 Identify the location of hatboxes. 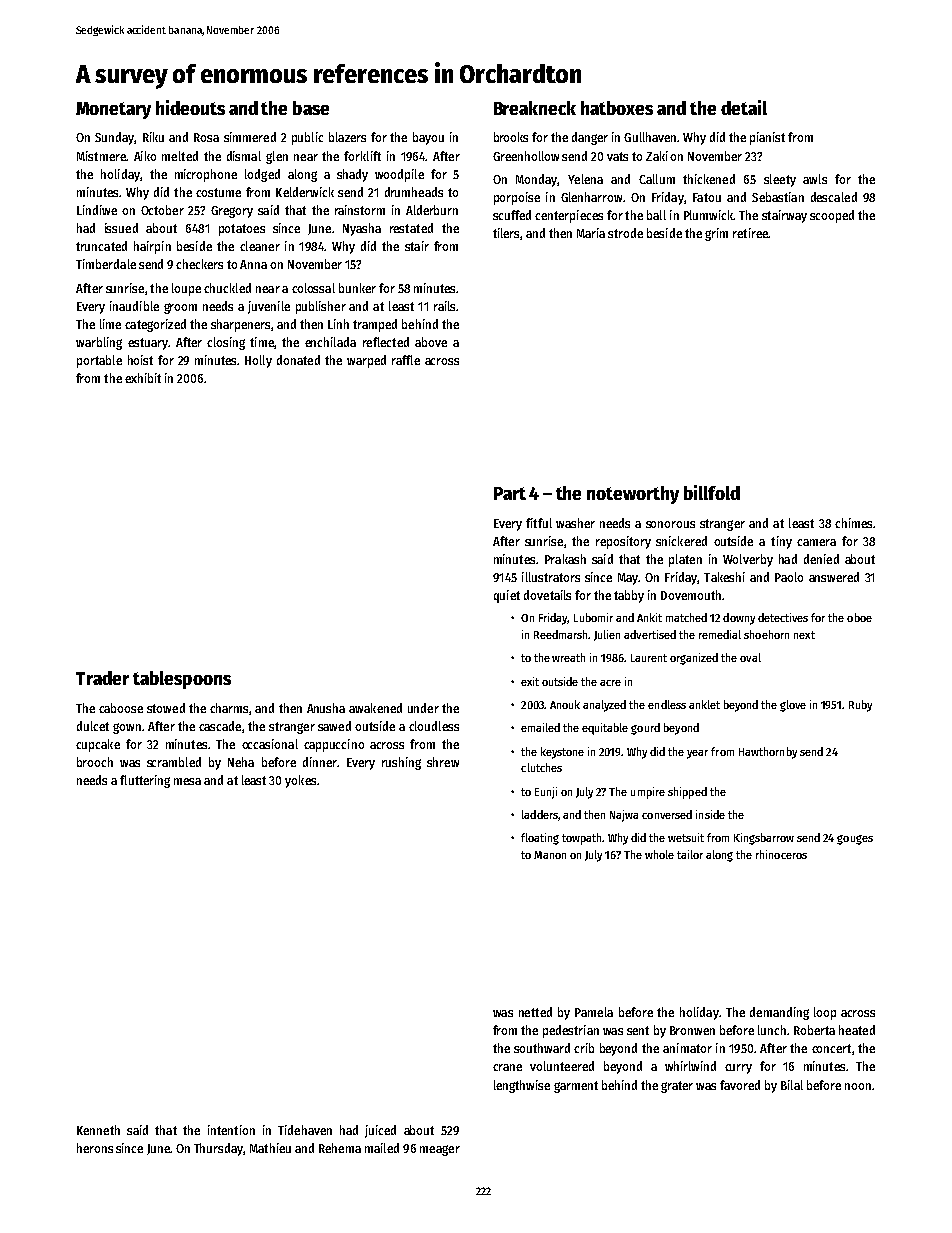
(617, 108).
